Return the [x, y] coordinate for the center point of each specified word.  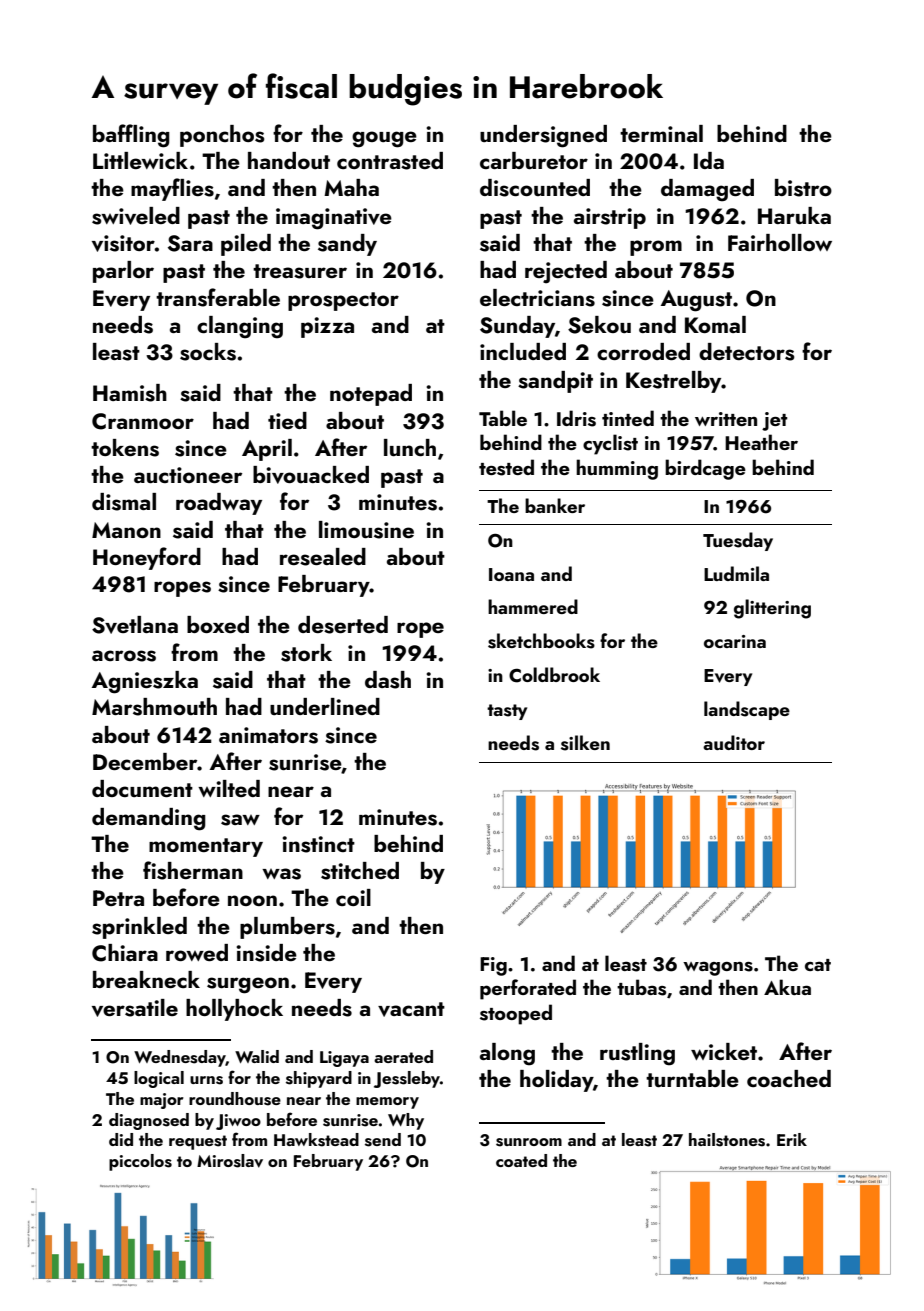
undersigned [543, 136]
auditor [734, 742]
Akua [787, 987]
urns [206, 1080]
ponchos [222, 136]
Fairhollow [780, 242]
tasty [507, 712]
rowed [197, 952]
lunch [410, 447]
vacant [411, 1009]
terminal [661, 133]
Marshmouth [154, 707]
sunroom [529, 1142]
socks [208, 352]
